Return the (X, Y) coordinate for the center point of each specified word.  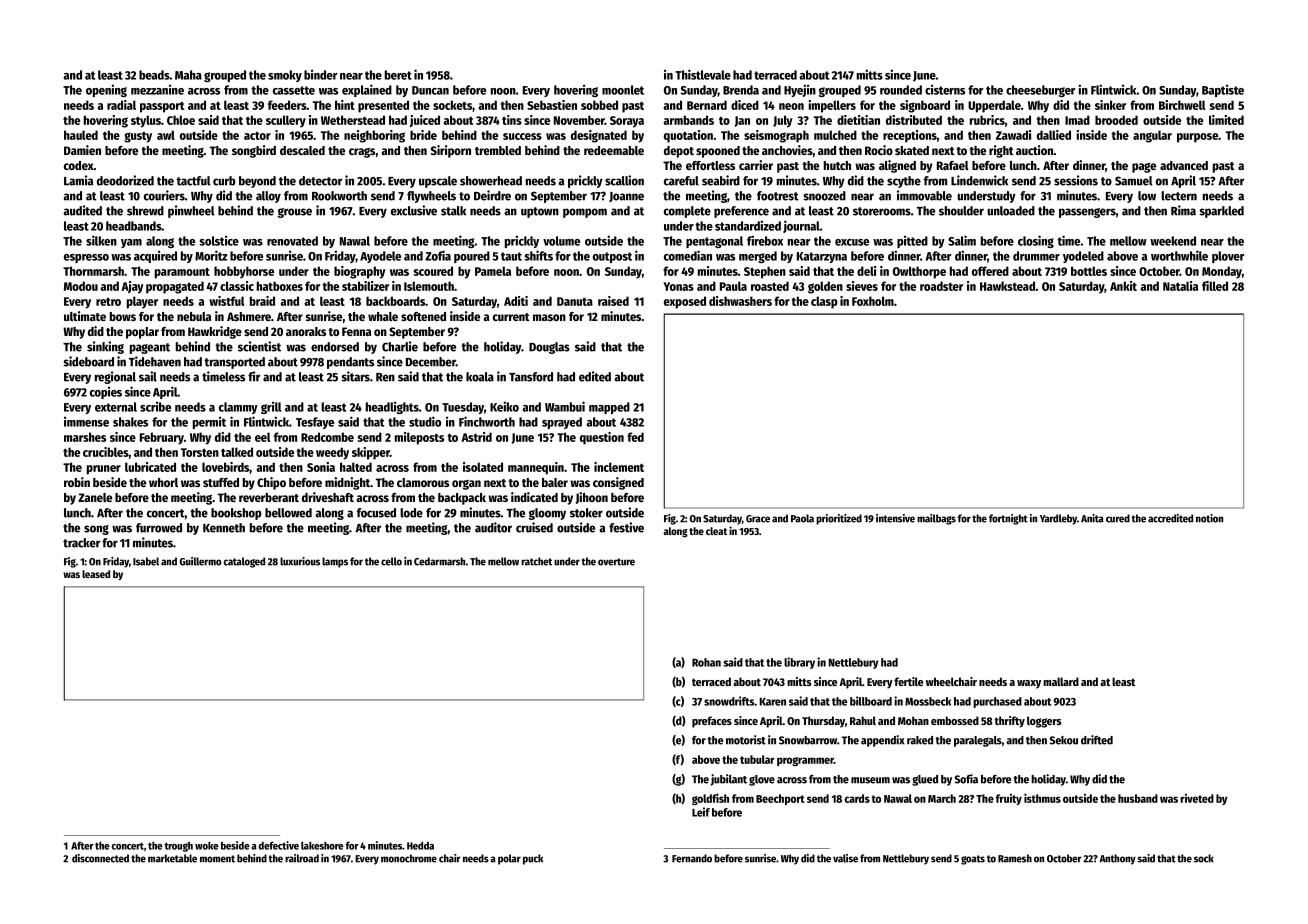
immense (86, 421)
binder (320, 74)
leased (96, 574)
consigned (618, 483)
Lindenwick (979, 180)
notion (1209, 518)
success (522, 136)
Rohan (706, 662)
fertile (908, 681)
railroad (302, 858)
